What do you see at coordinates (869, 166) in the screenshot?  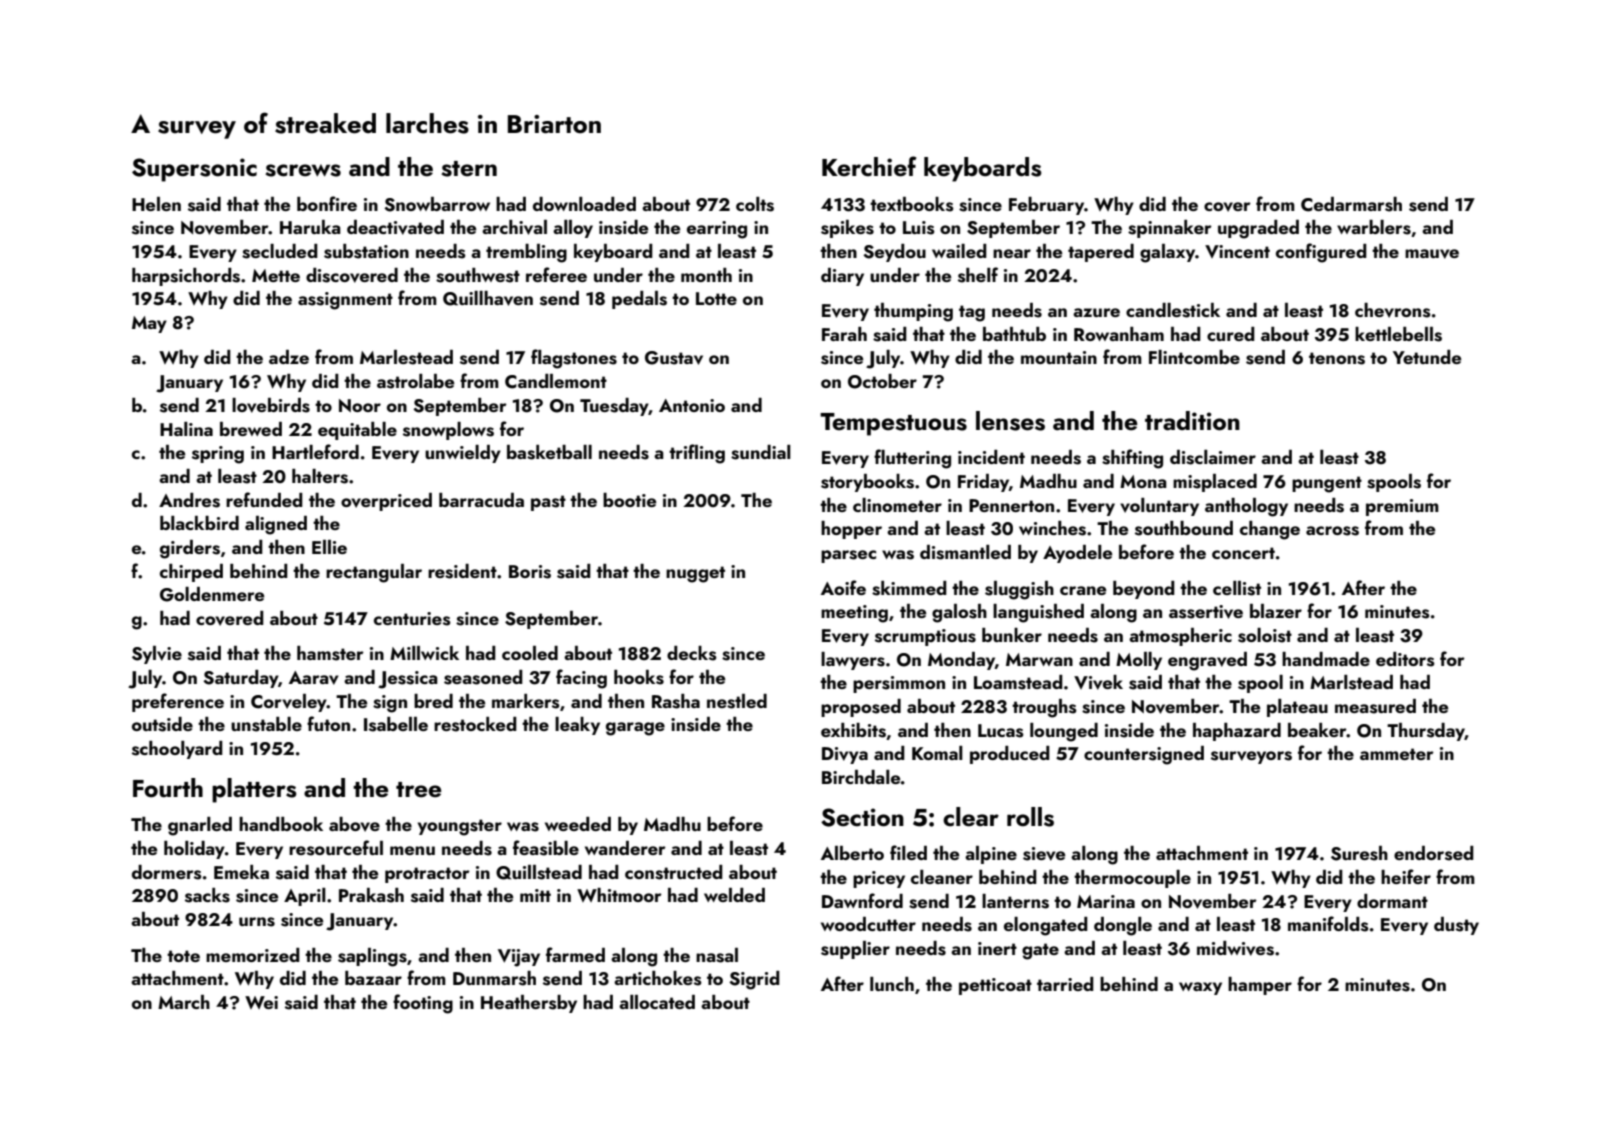 I see `Kerchief` at bounding box center [869, 166].
